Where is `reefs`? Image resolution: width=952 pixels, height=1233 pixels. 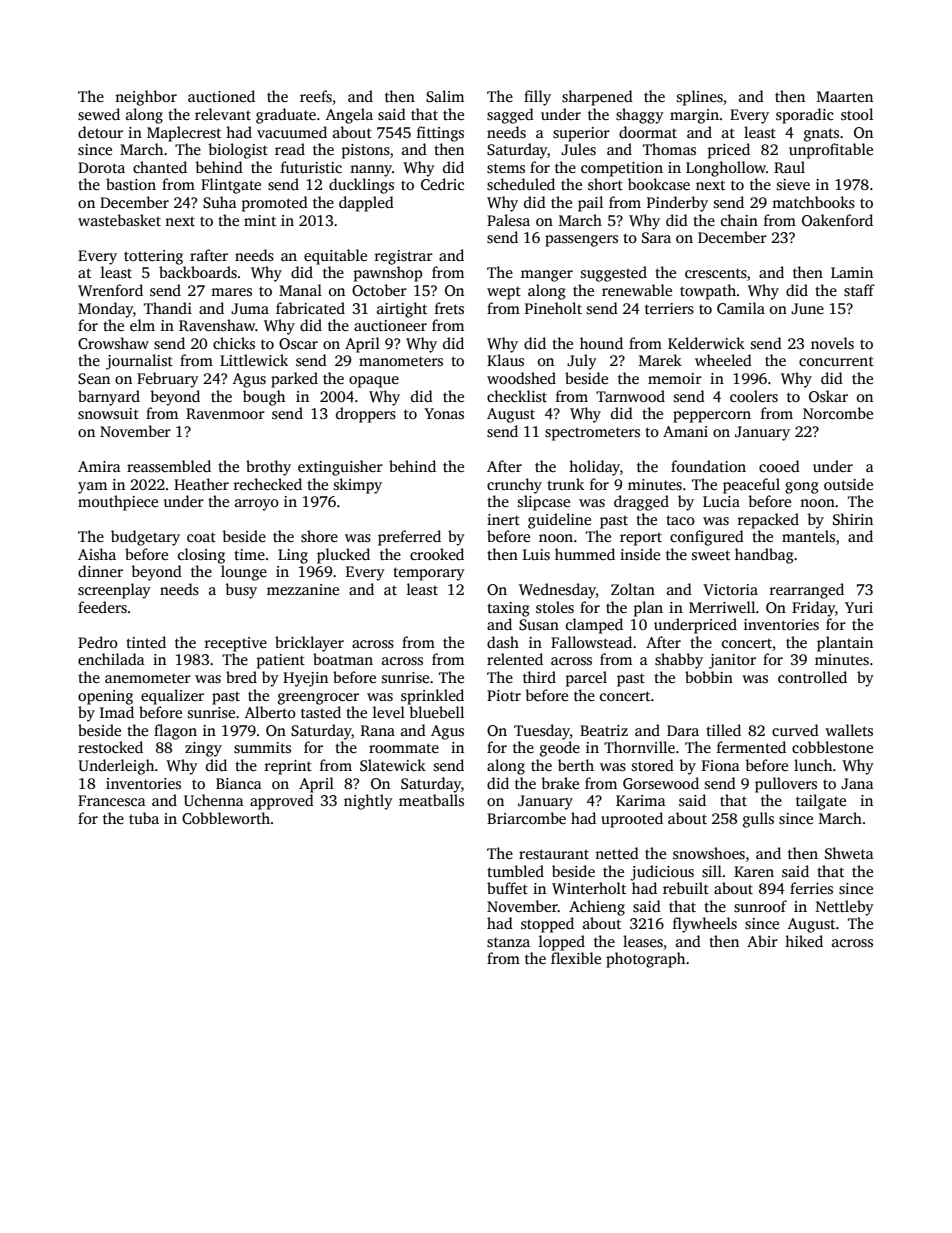
reefs is located at coordinates (316, 96).
